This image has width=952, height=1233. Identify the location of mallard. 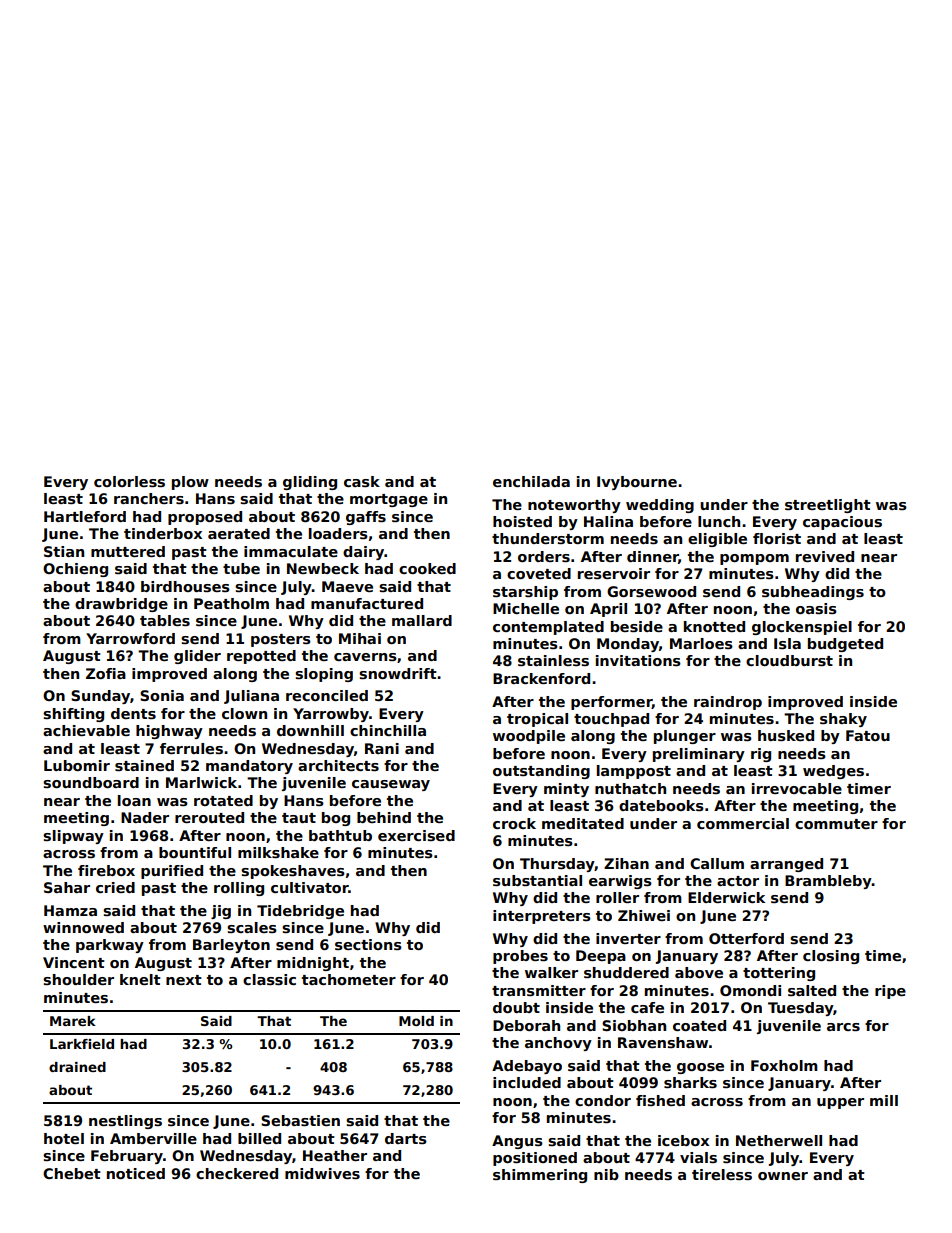
(422, 620).
